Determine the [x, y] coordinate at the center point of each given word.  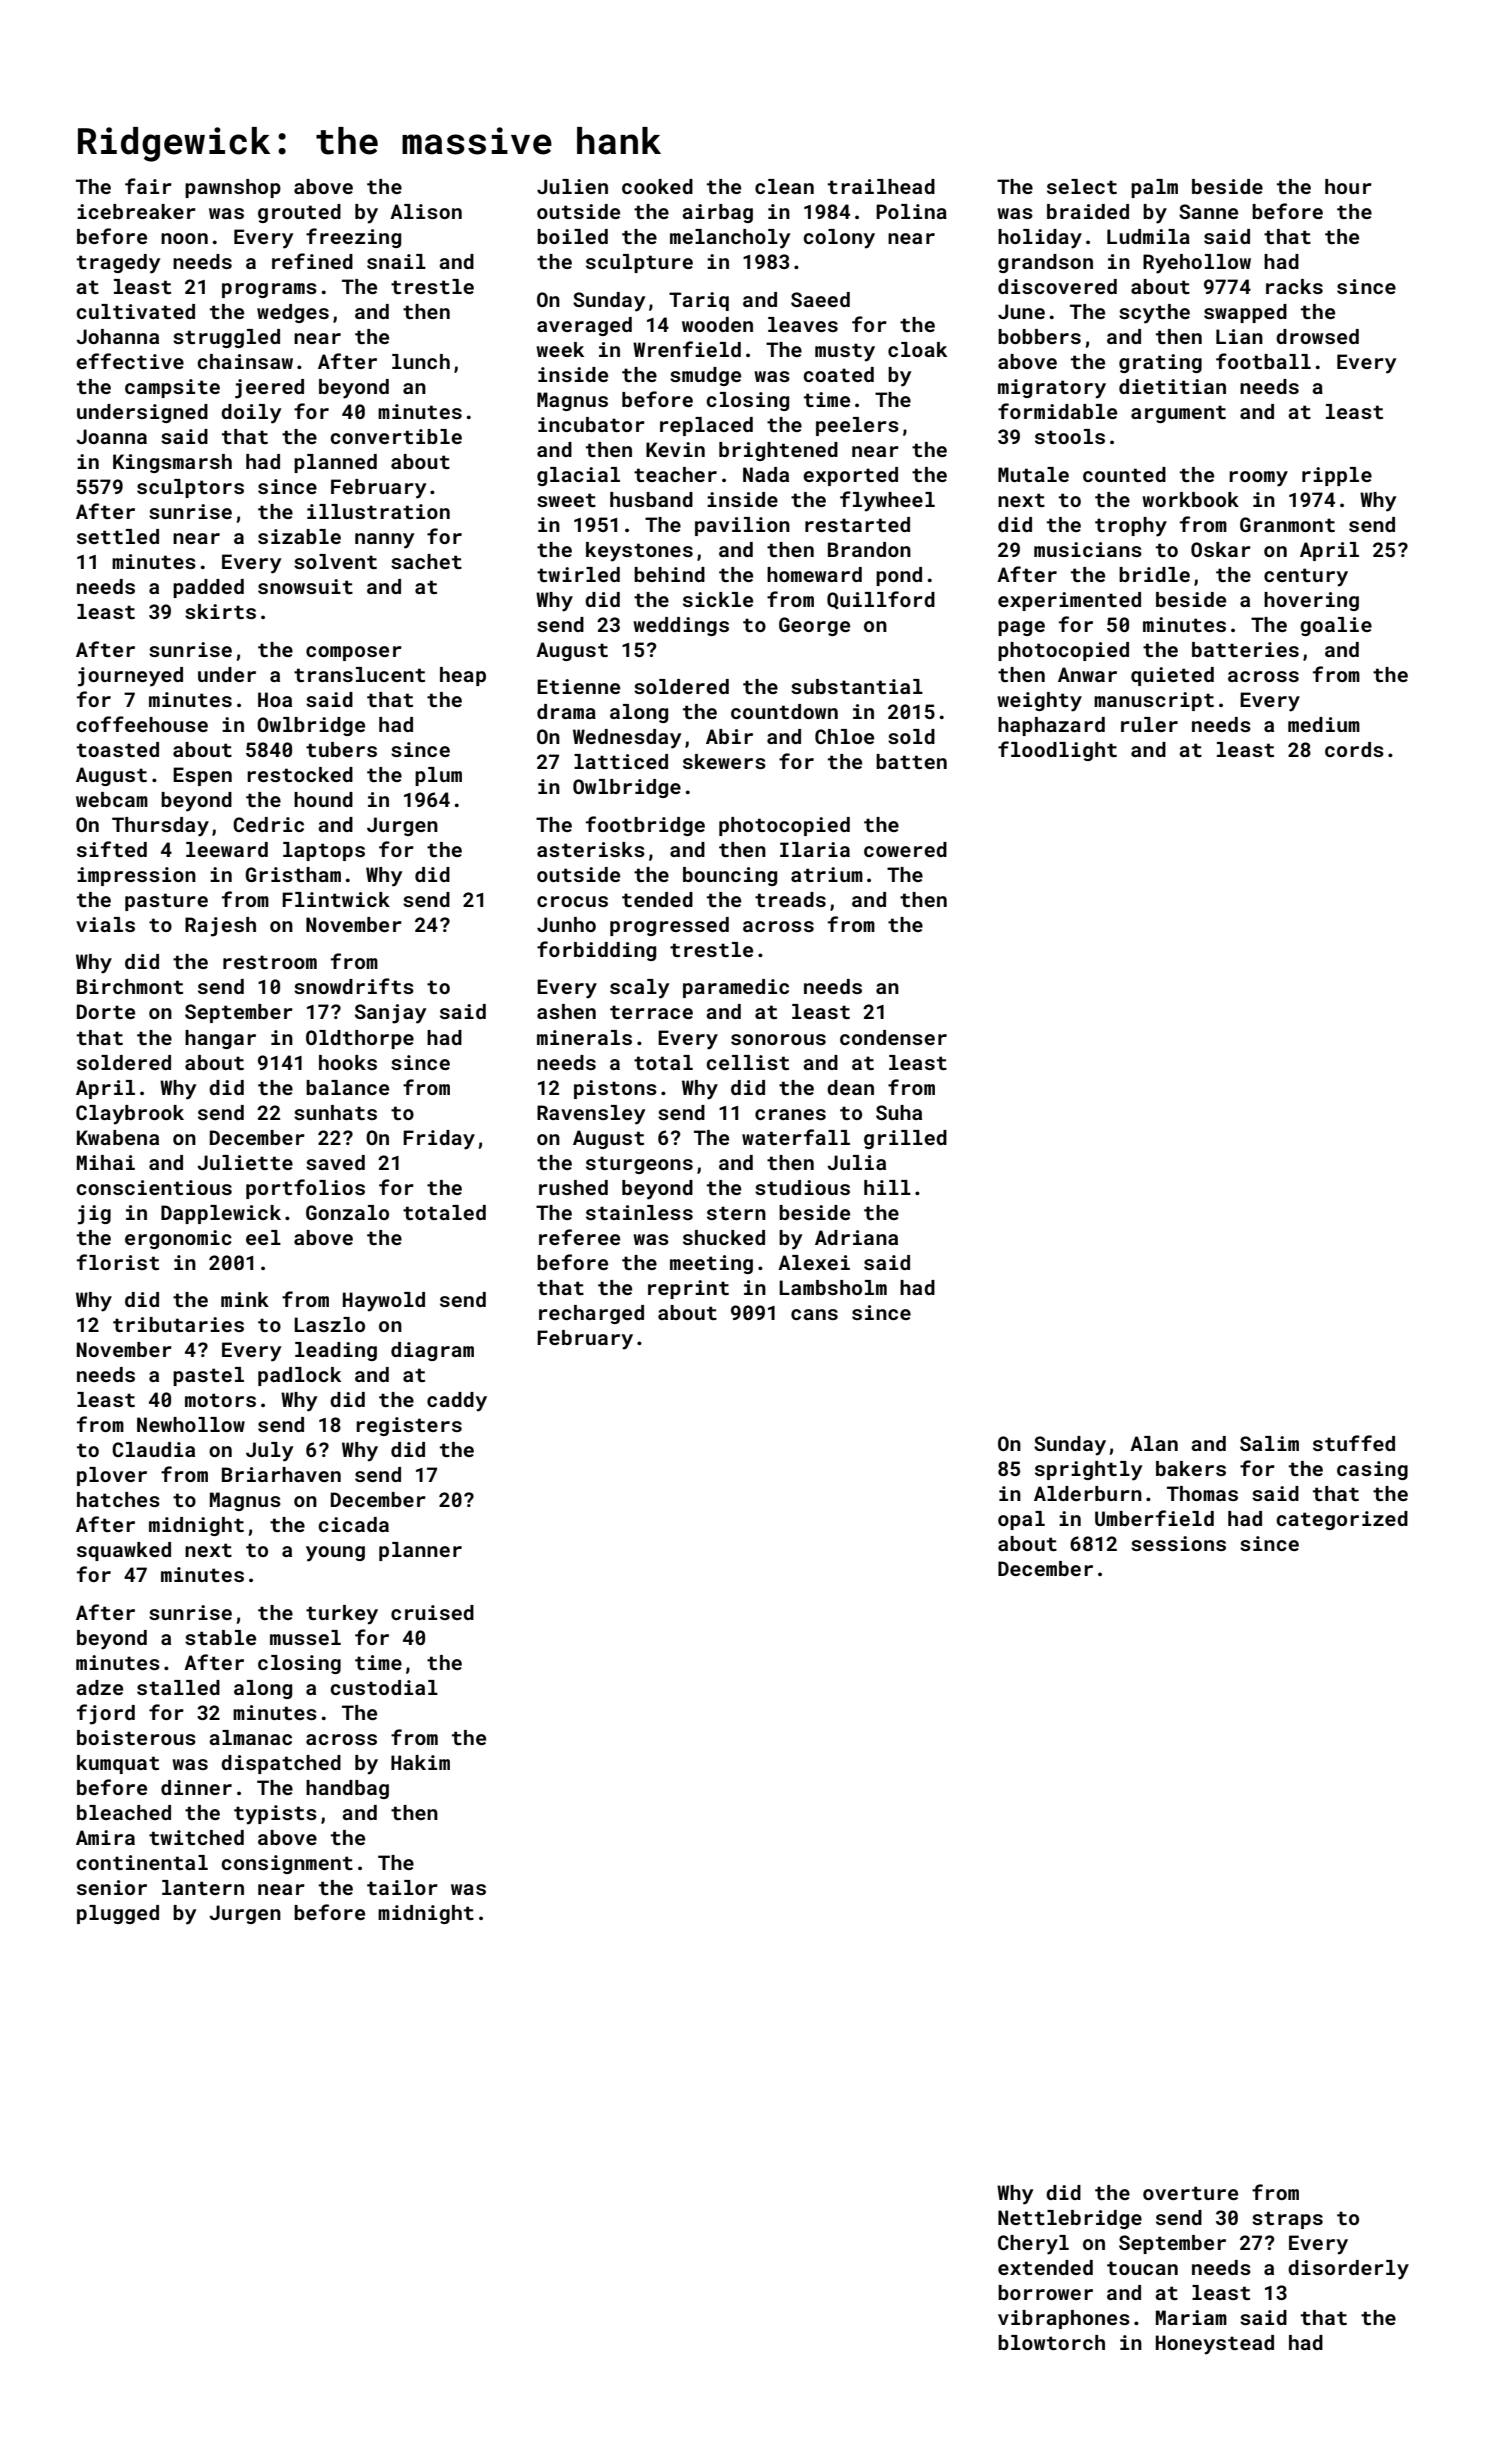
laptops [324, 851]
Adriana [856, 1237]
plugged [118, 1914]
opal [1021, 1520]
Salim [1269, 1443]
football [1263, 361]
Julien [572, 186]
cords [1354, 749]
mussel [305, 1637]
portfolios [305, 1189]
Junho [566, 924]
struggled [226, 338]
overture [1190, 2193]
